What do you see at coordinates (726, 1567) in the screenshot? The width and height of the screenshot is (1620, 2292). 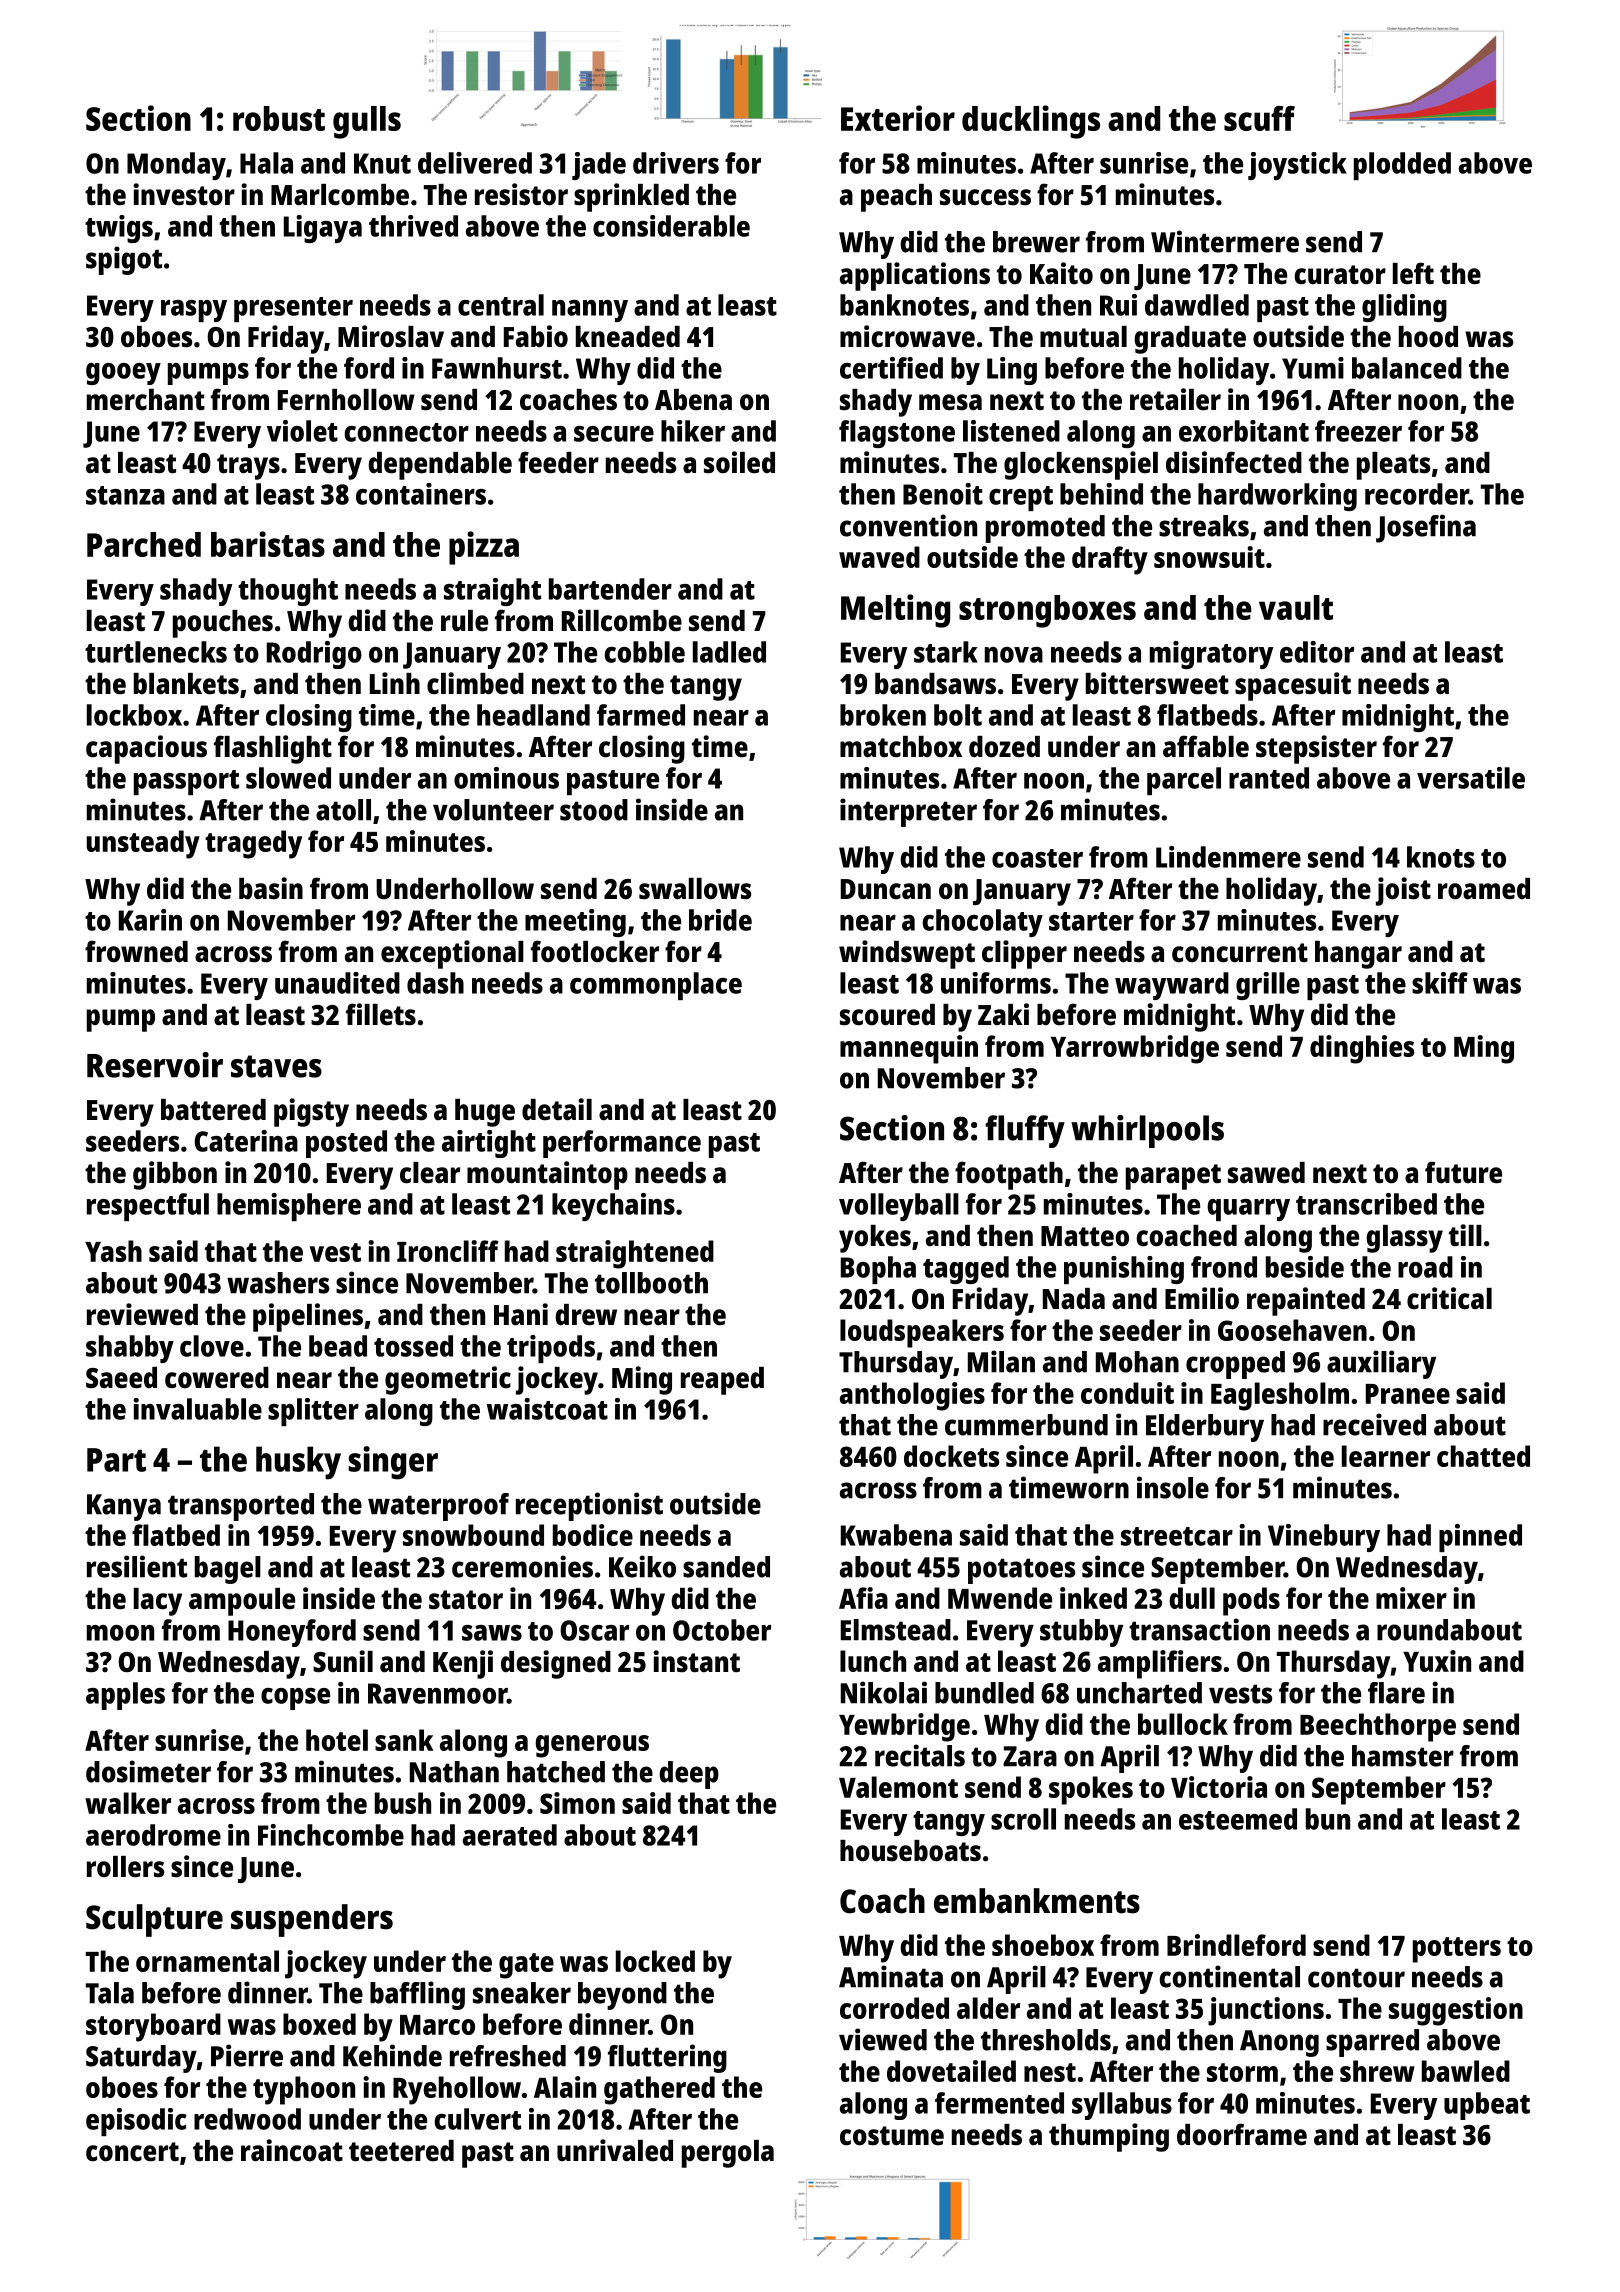 I see `sanded` at bounding box center [726, 1567].
